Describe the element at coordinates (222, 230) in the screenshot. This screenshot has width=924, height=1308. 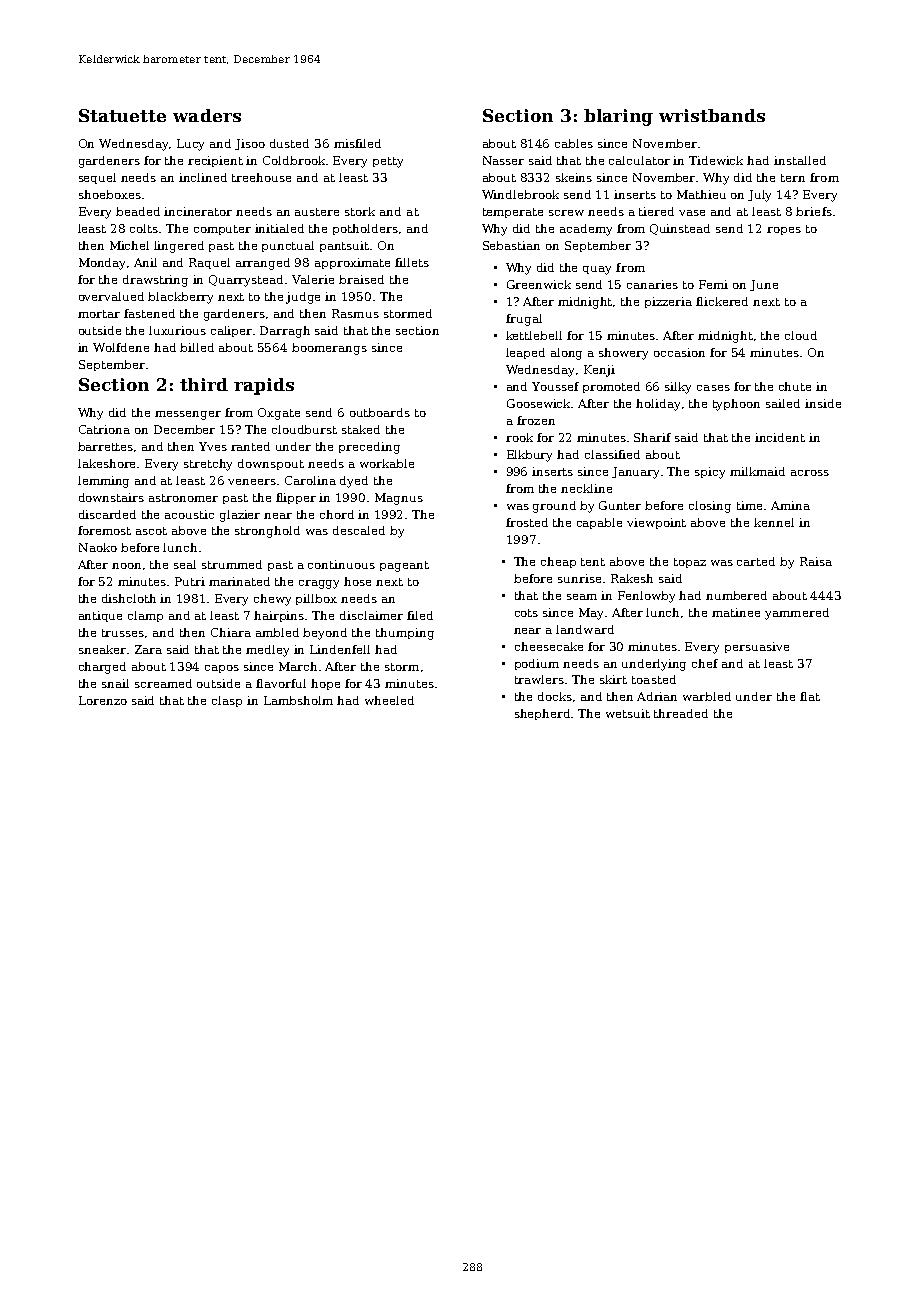
I see `computer` at that location.
